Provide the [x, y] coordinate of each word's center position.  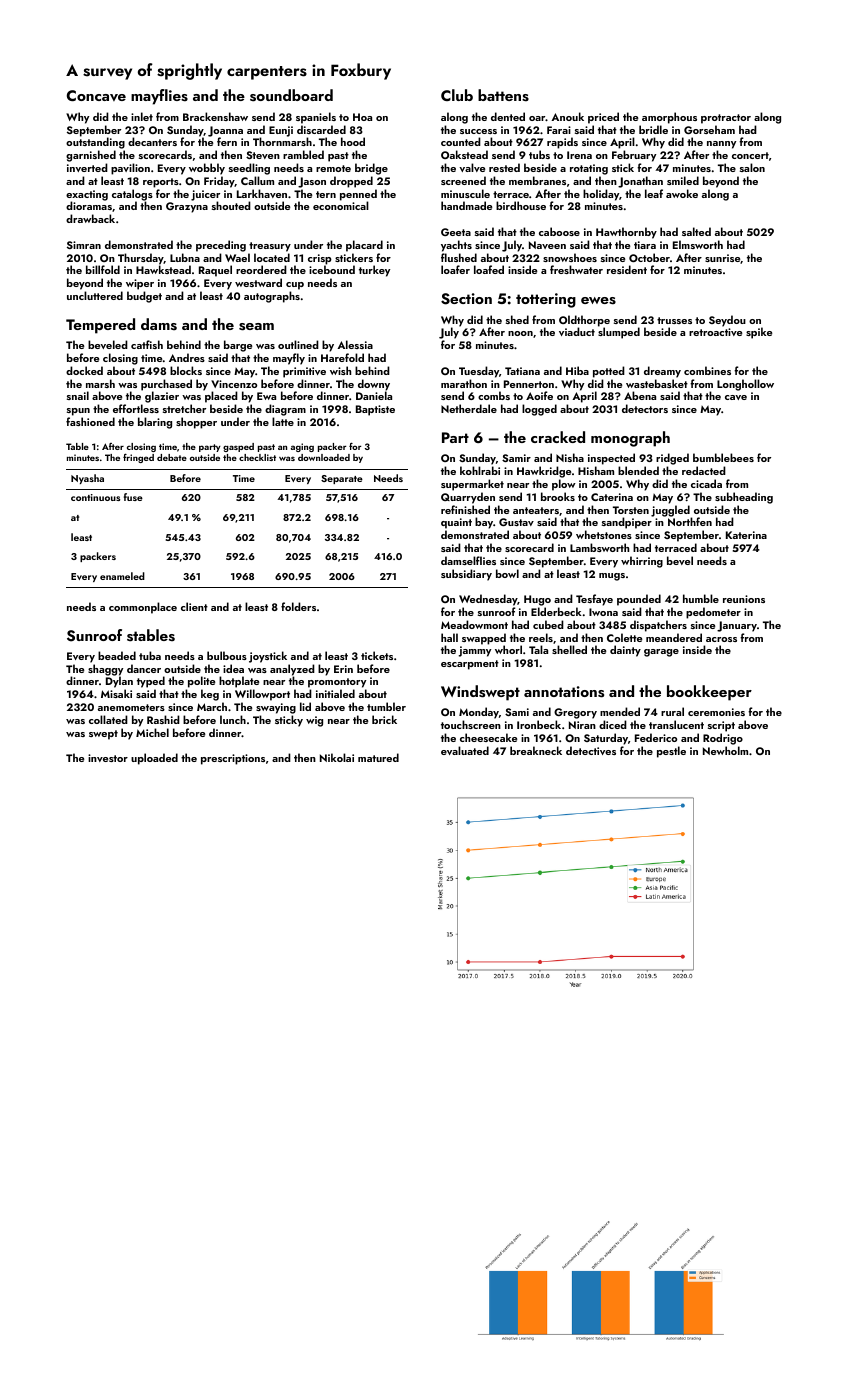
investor [108, 758]
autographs [272, 297]
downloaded [324, 457]
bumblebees [723, 457]
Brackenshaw [215, 116]
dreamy [662, 372]
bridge [371, 169]
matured [378, 757]
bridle [653, 129]
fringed [138, 458]
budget [144, 297]
